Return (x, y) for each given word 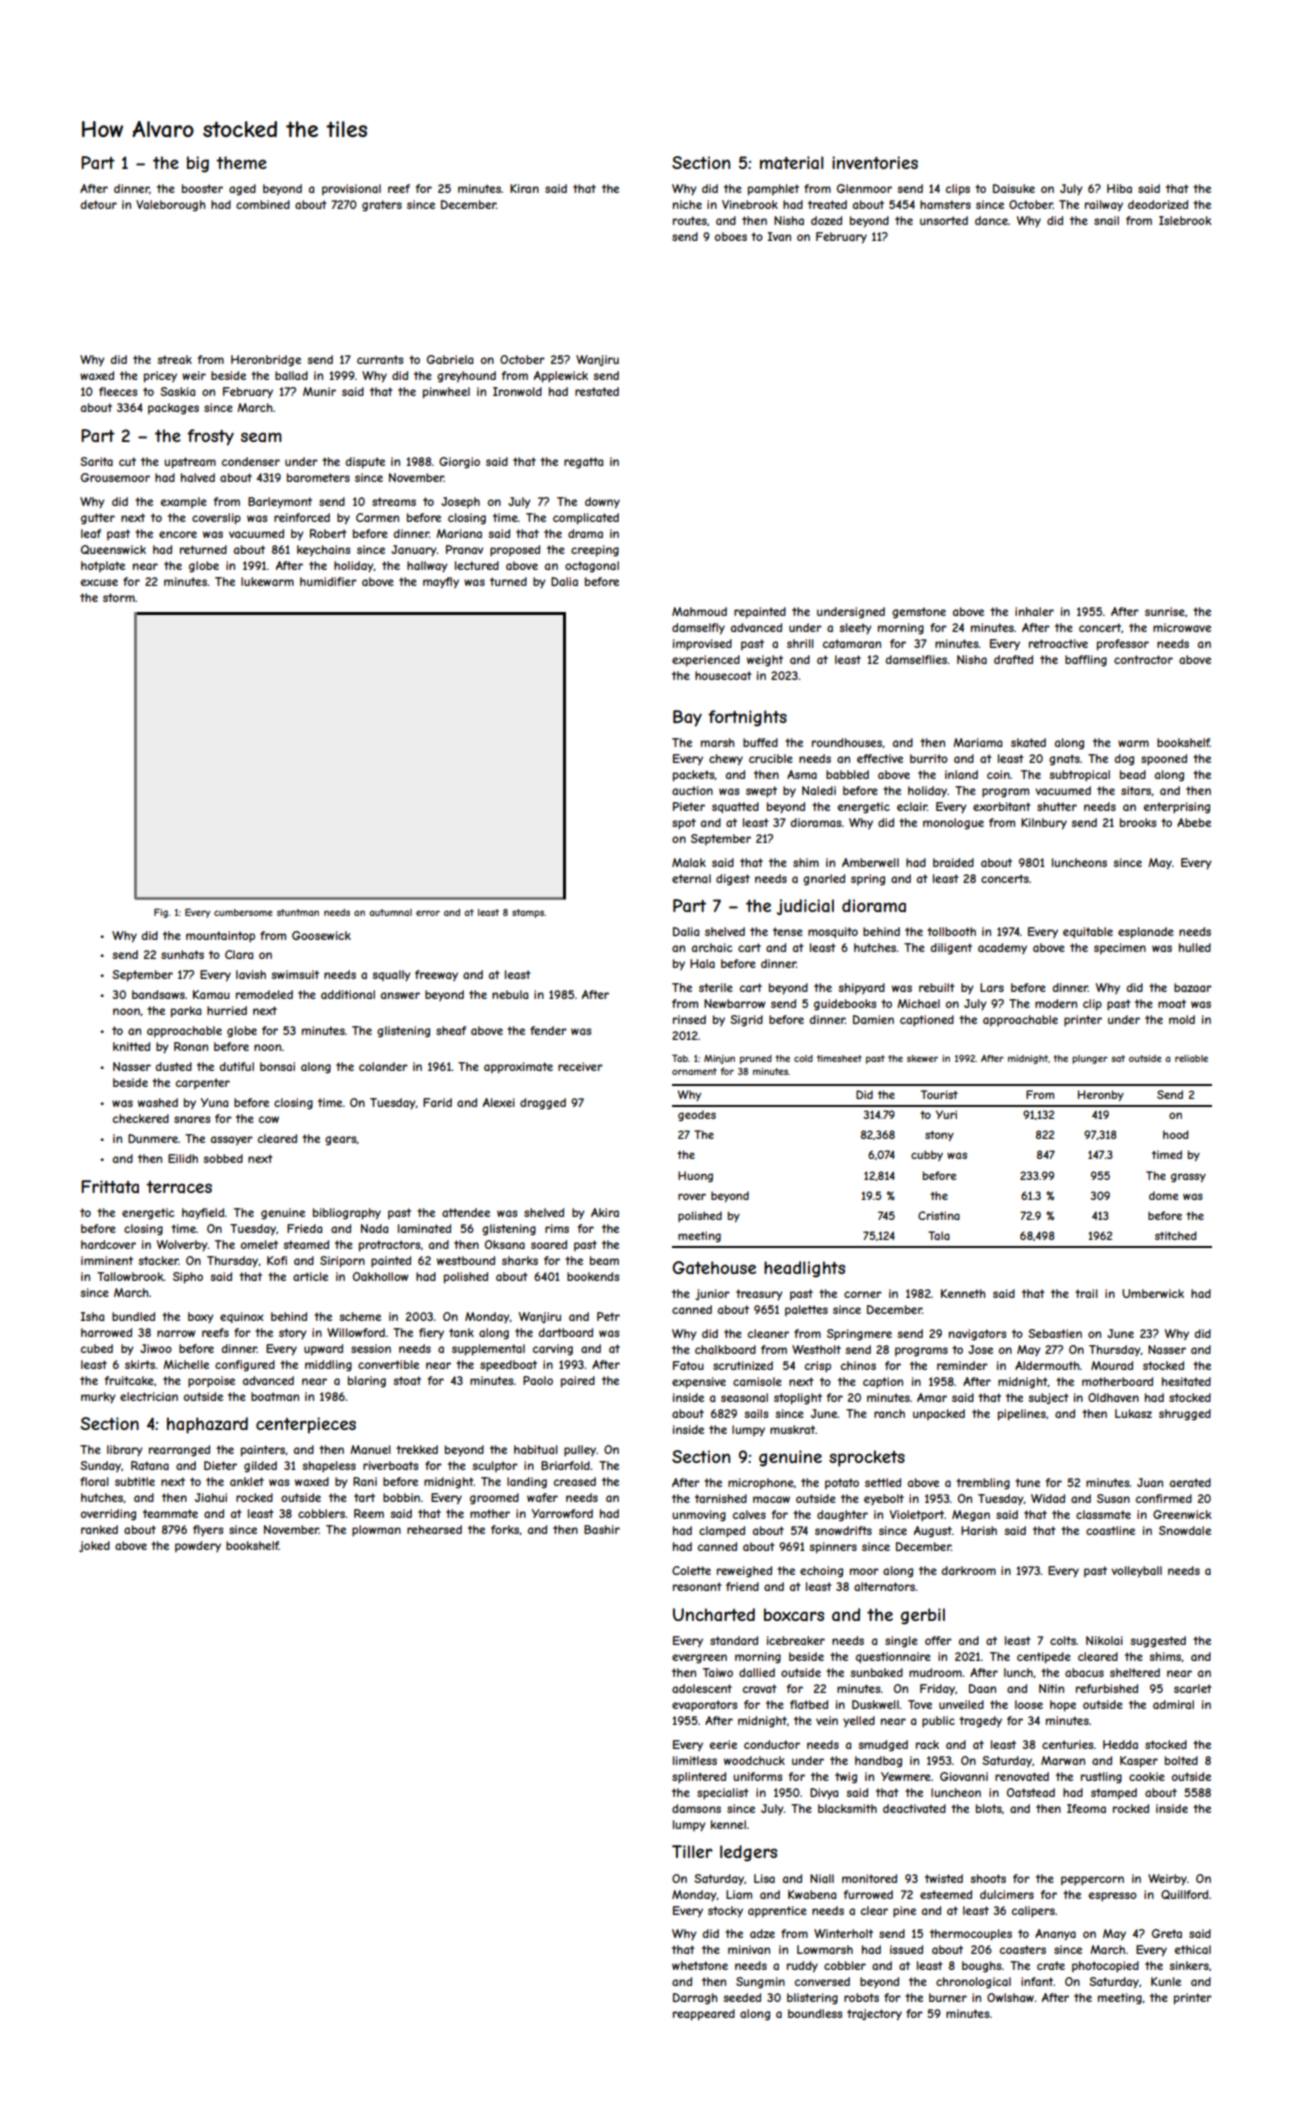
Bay (687, 718)
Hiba (1119, 188)
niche (687, 204)
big (198, 164)
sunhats (182, 954)
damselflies (916, 659)
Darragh (695, 1999)
